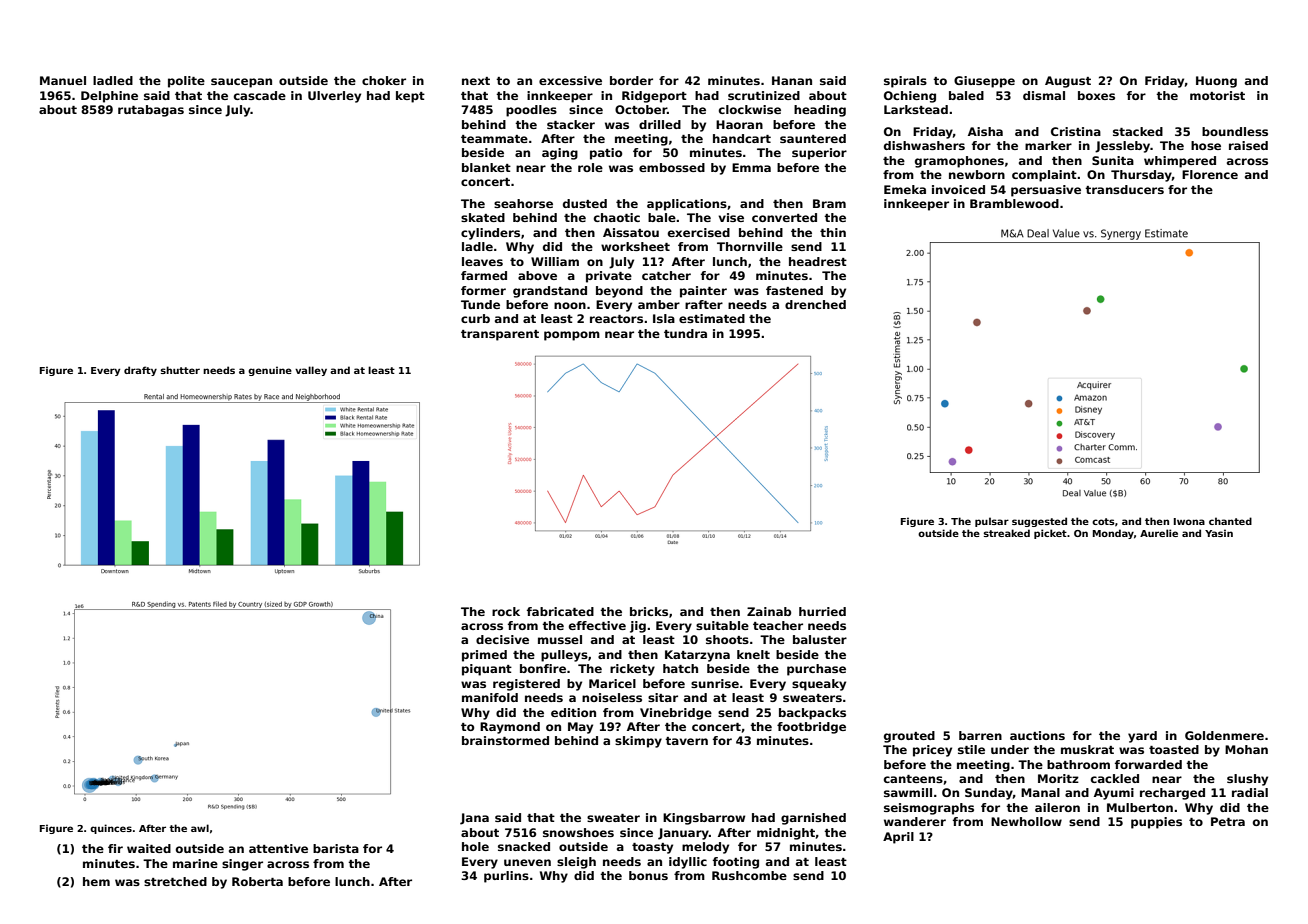 The image size is (1308, 924). I want to click on melody, so click(705, 848).
